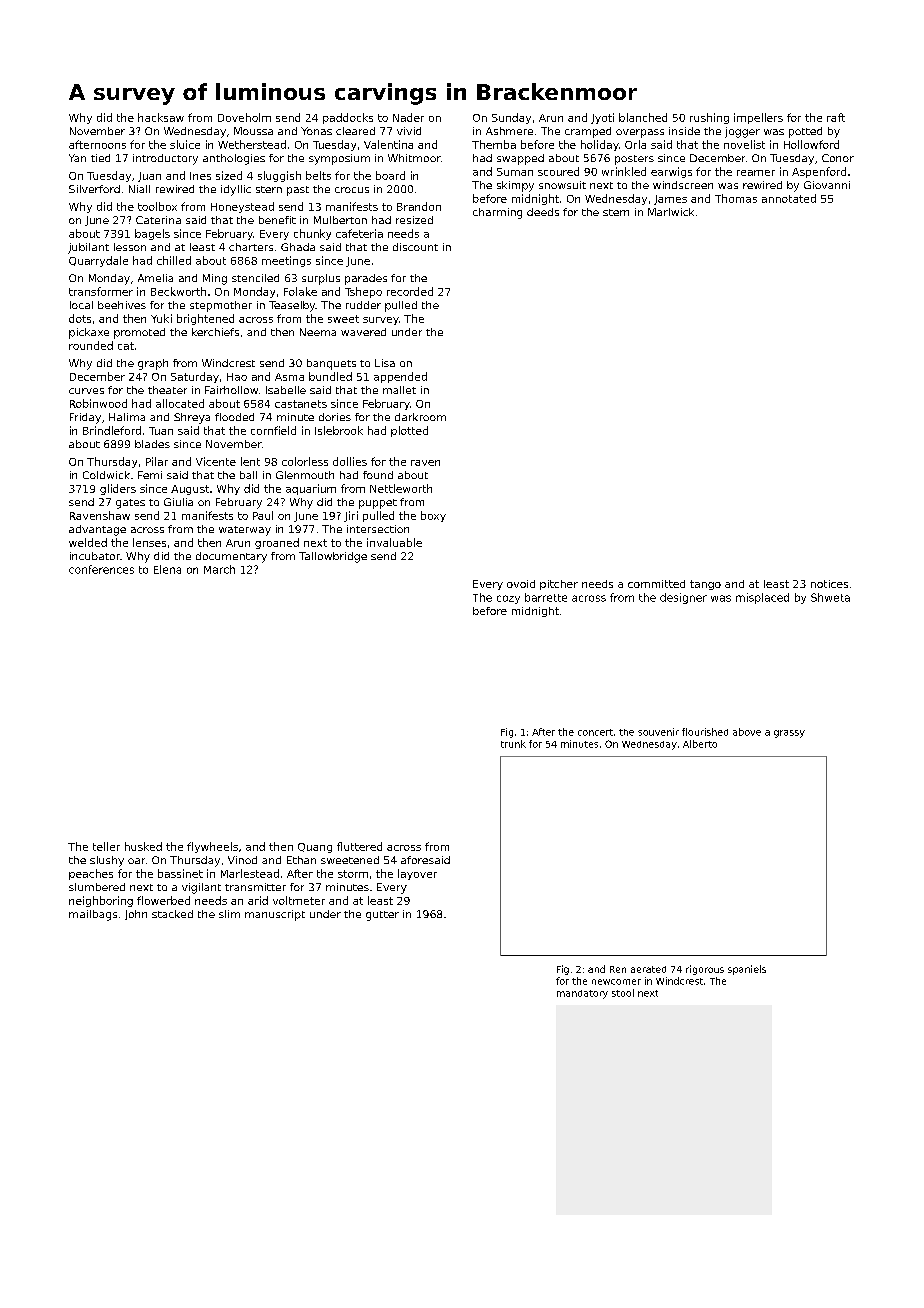  I want to click on Sunday, so click(511, 118).
